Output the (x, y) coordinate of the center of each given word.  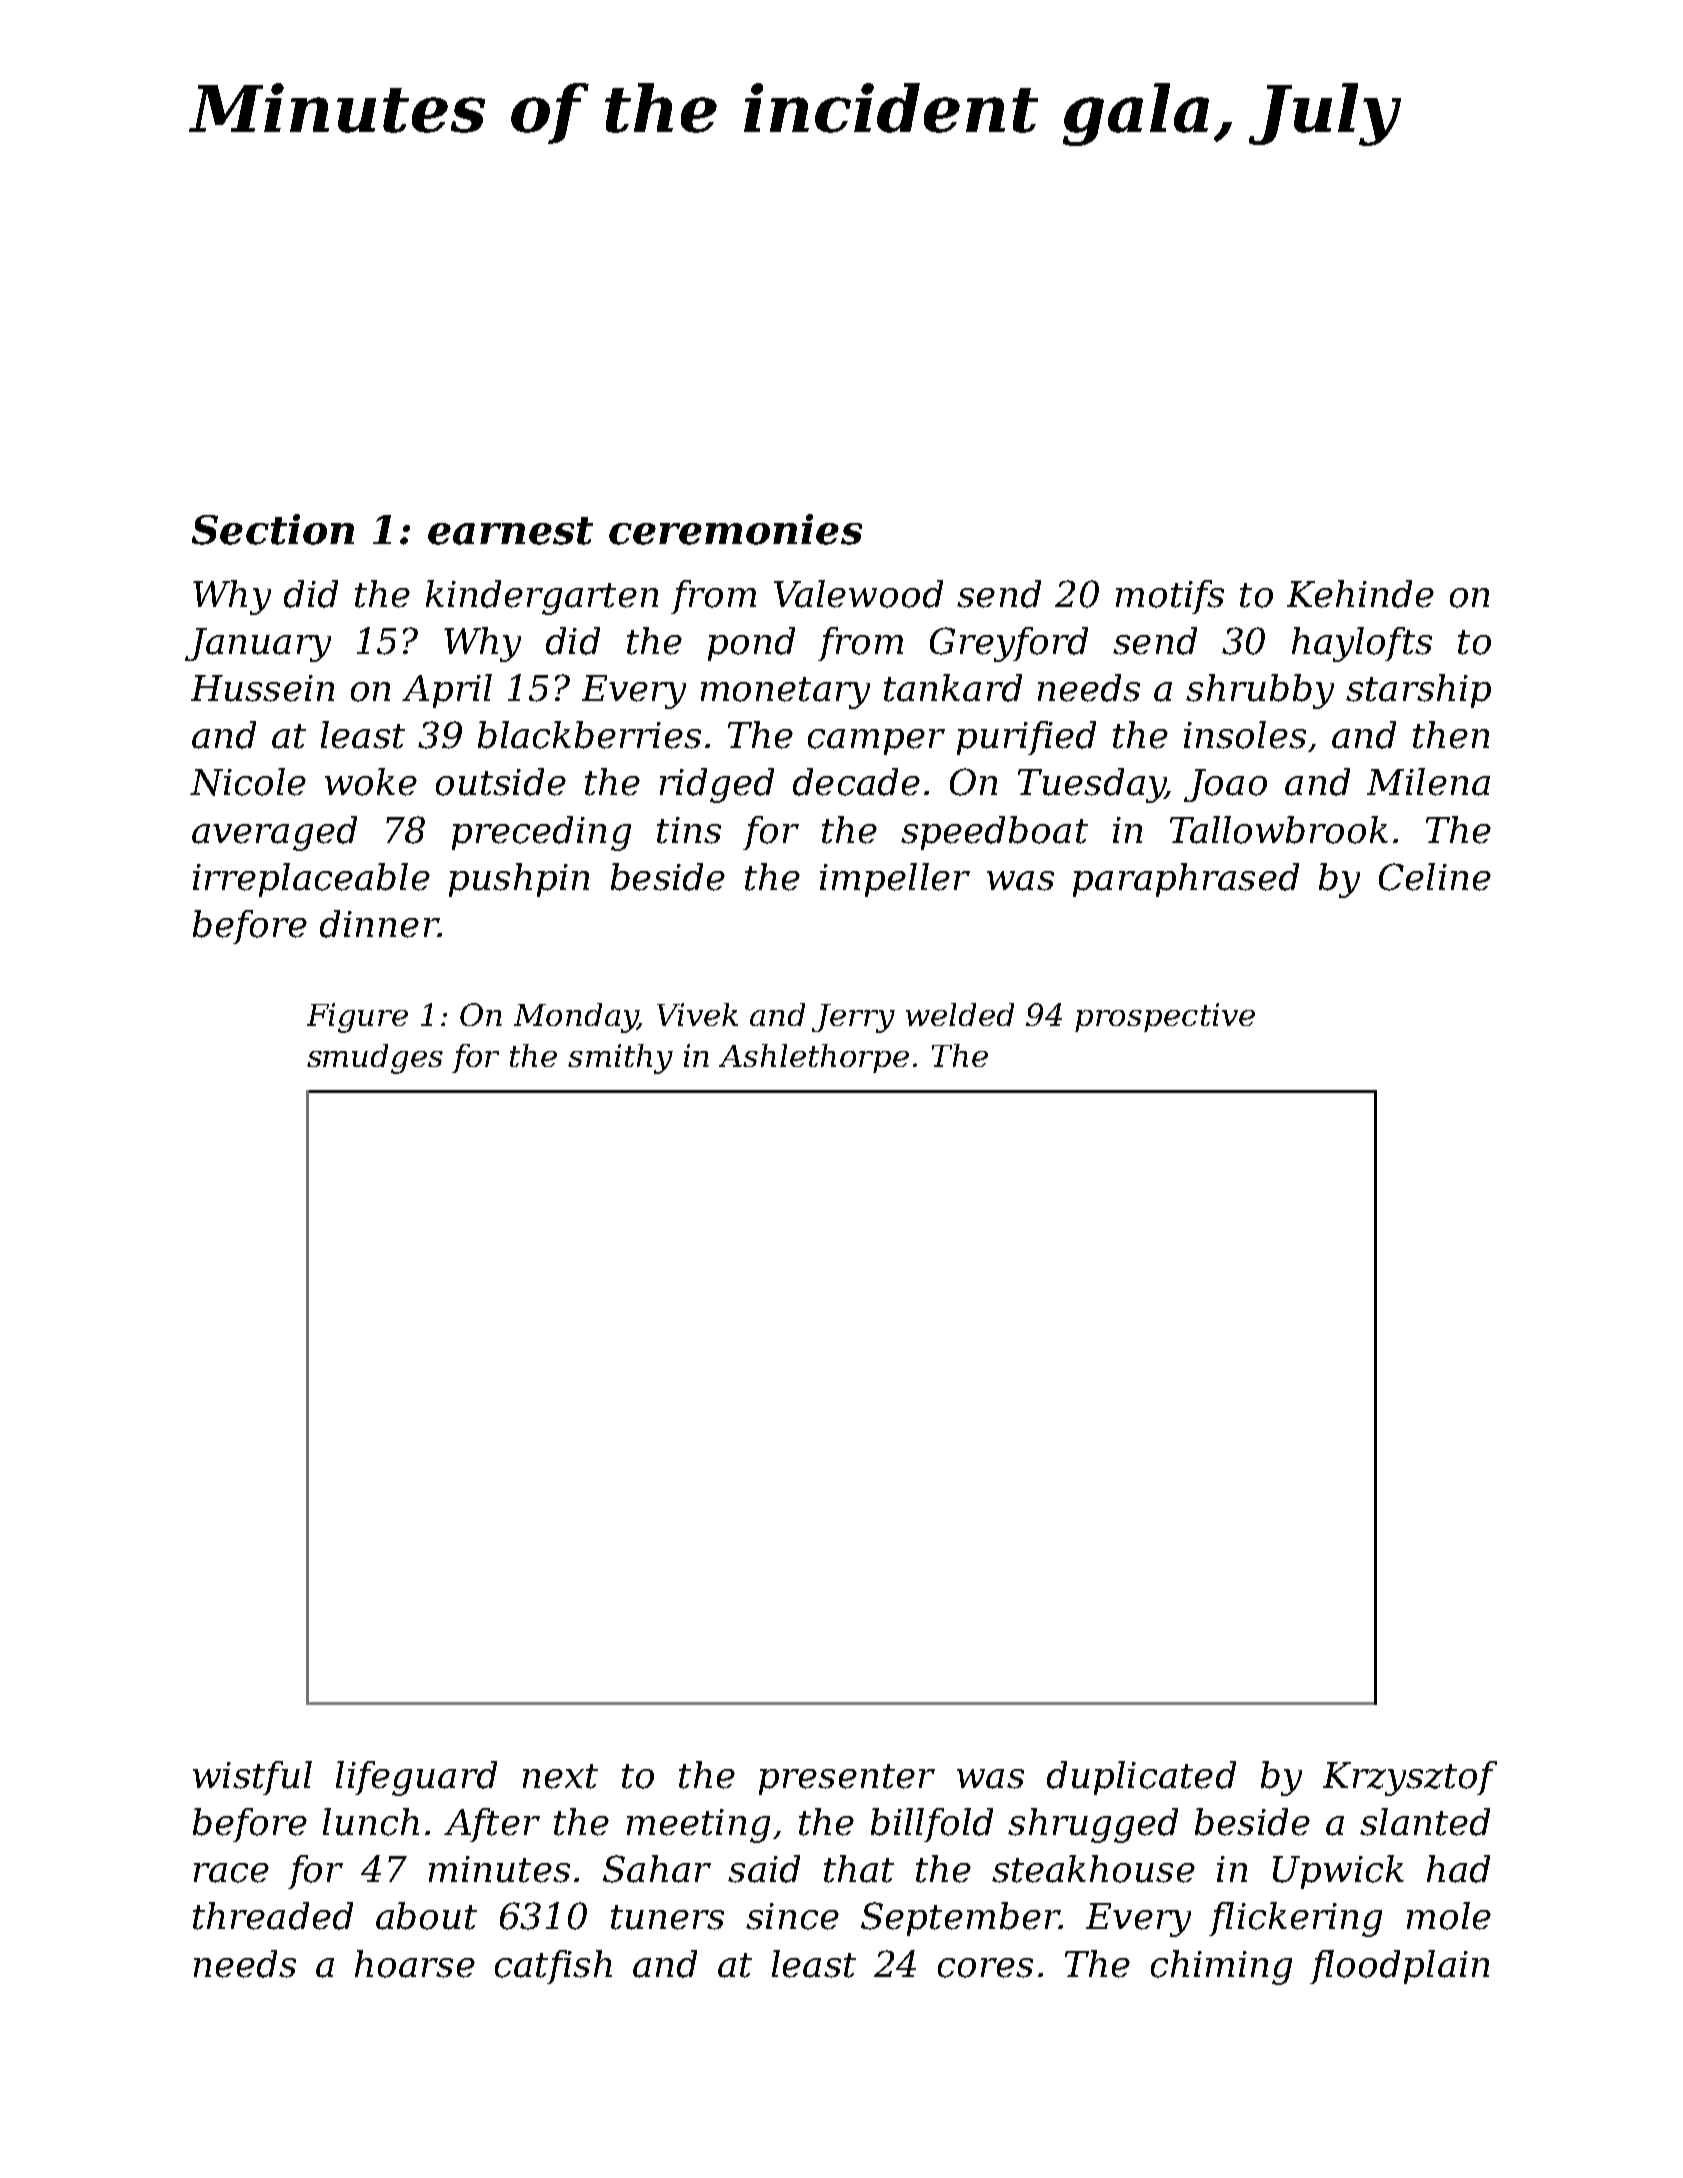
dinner (379, 924)
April (447, 691)
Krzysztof (1410, 1778)
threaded (273, 1916)
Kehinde (1360, 594)
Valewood (858, 594)
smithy (620, 1059)
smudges (375, 1059)
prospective (1165, 1017)
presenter (847, 1779)
